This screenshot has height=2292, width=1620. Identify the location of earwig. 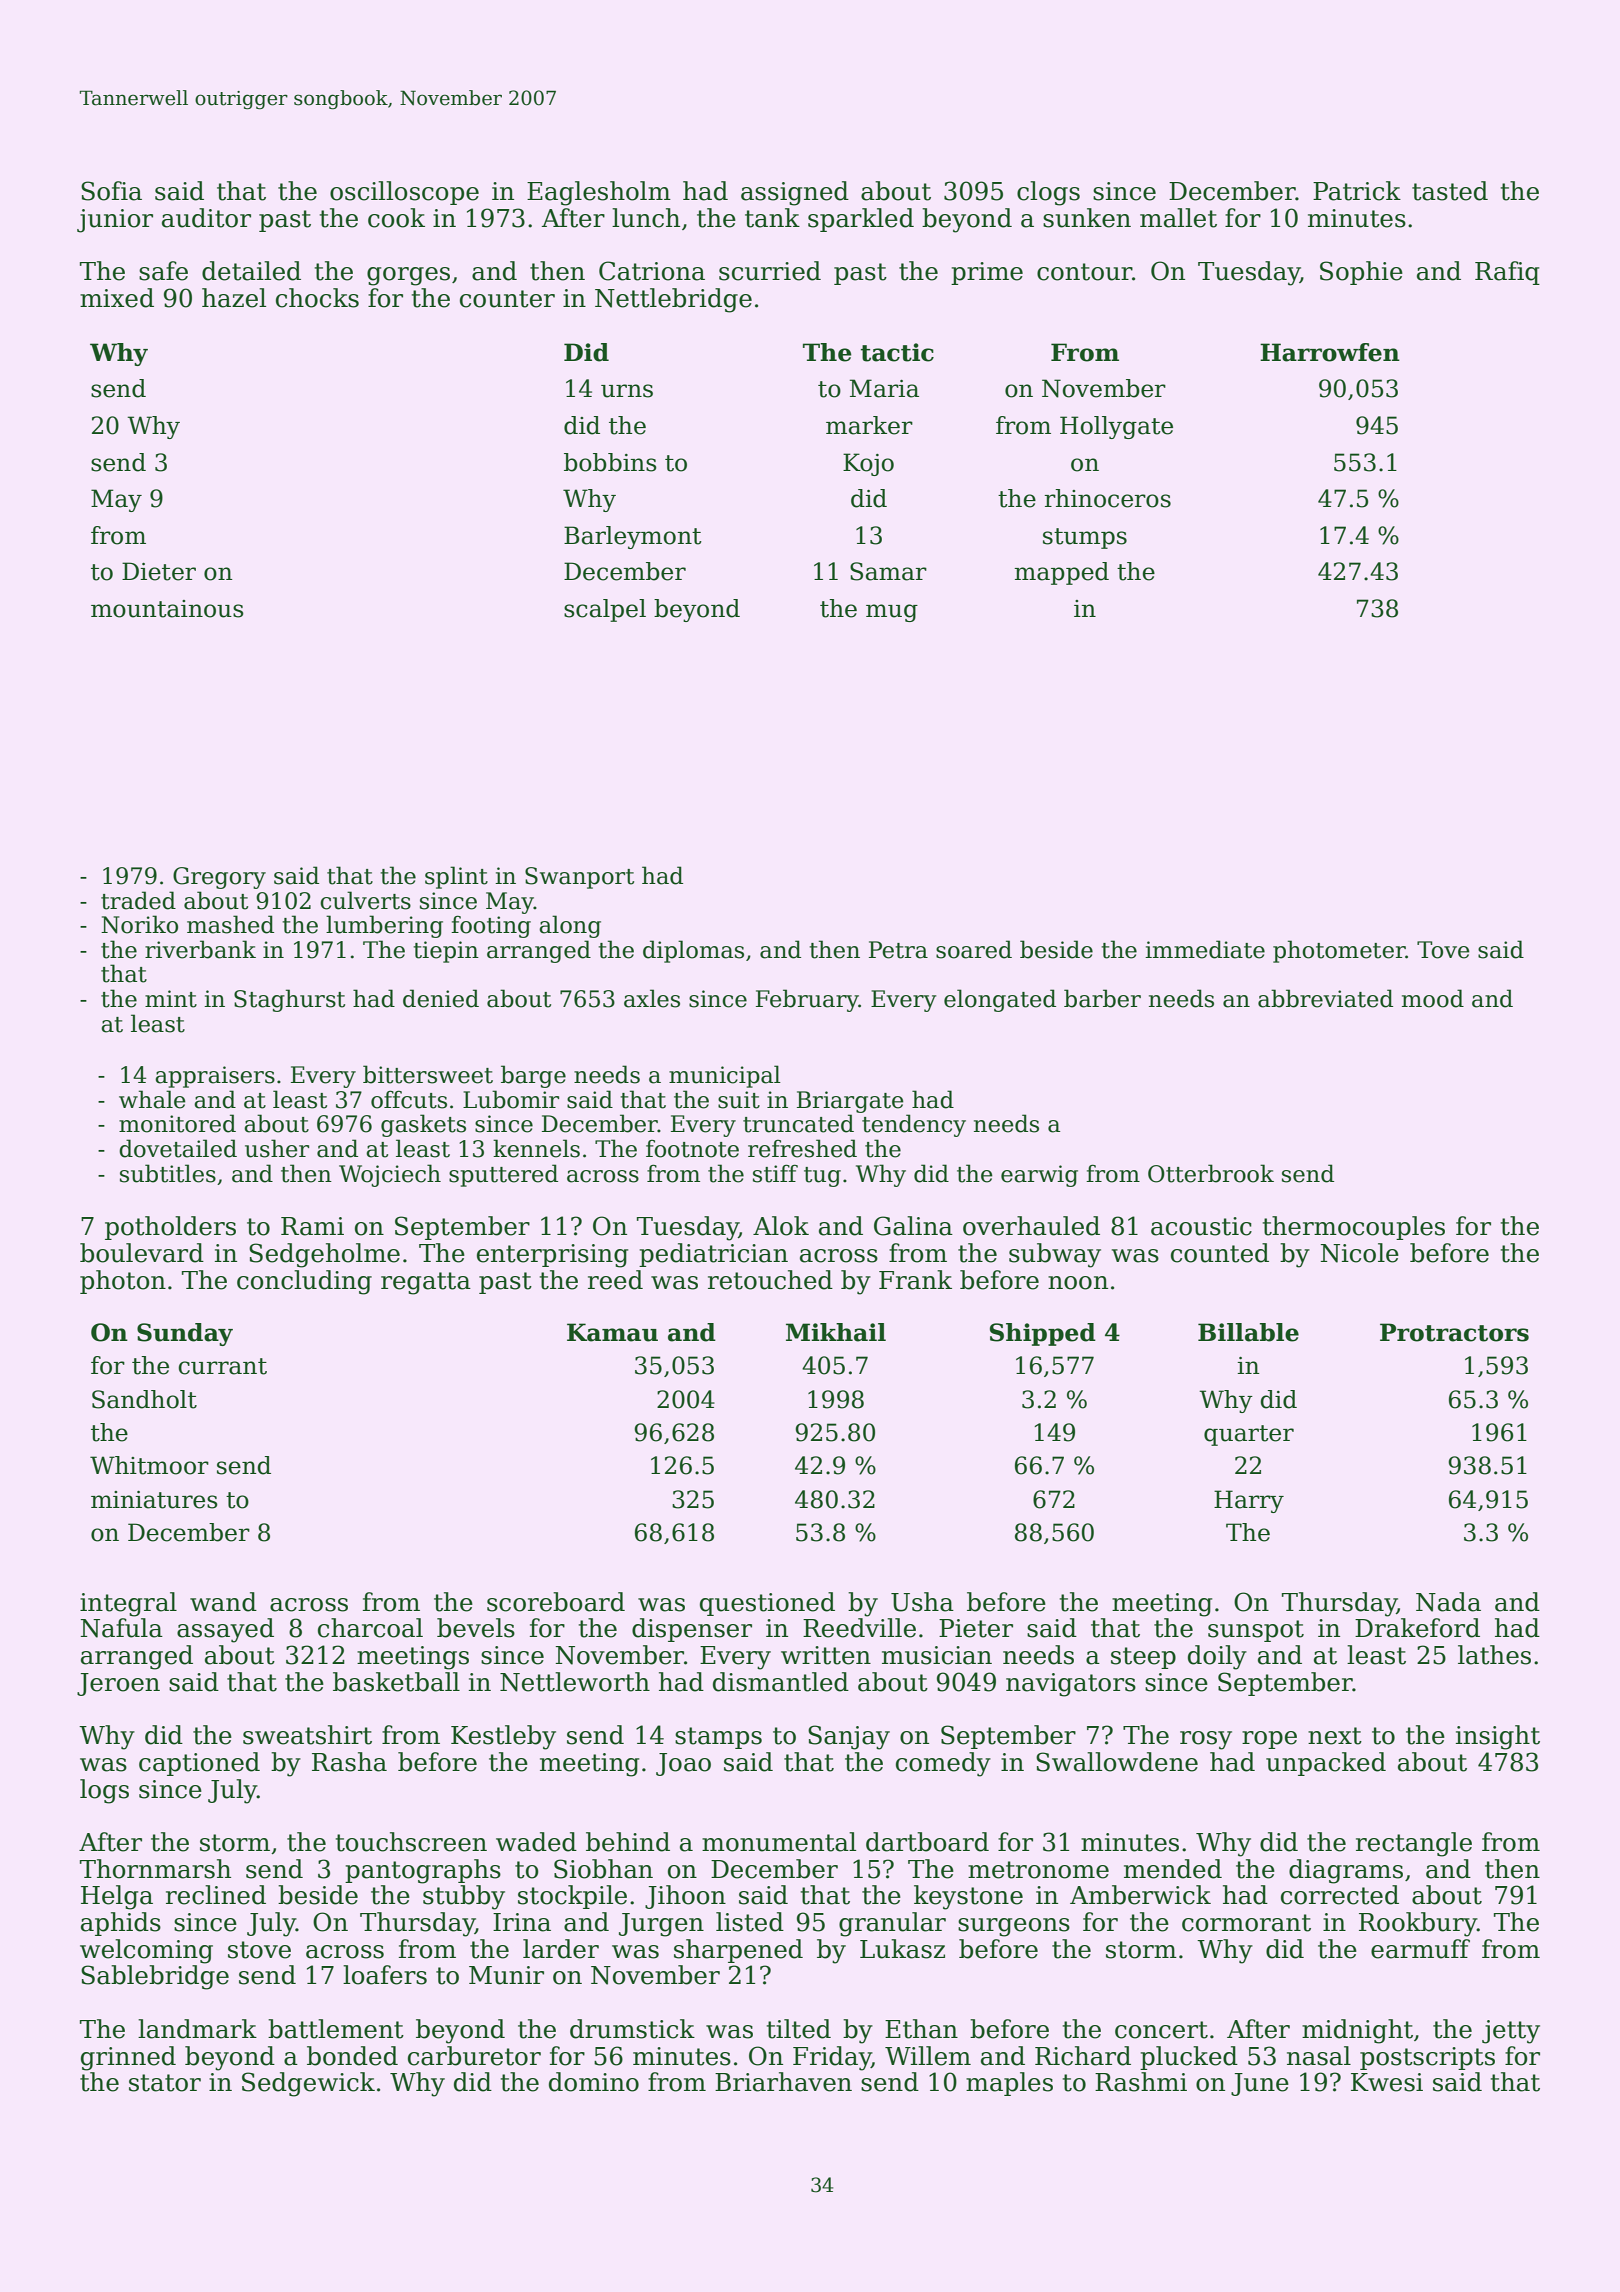
(1039, 1176).
